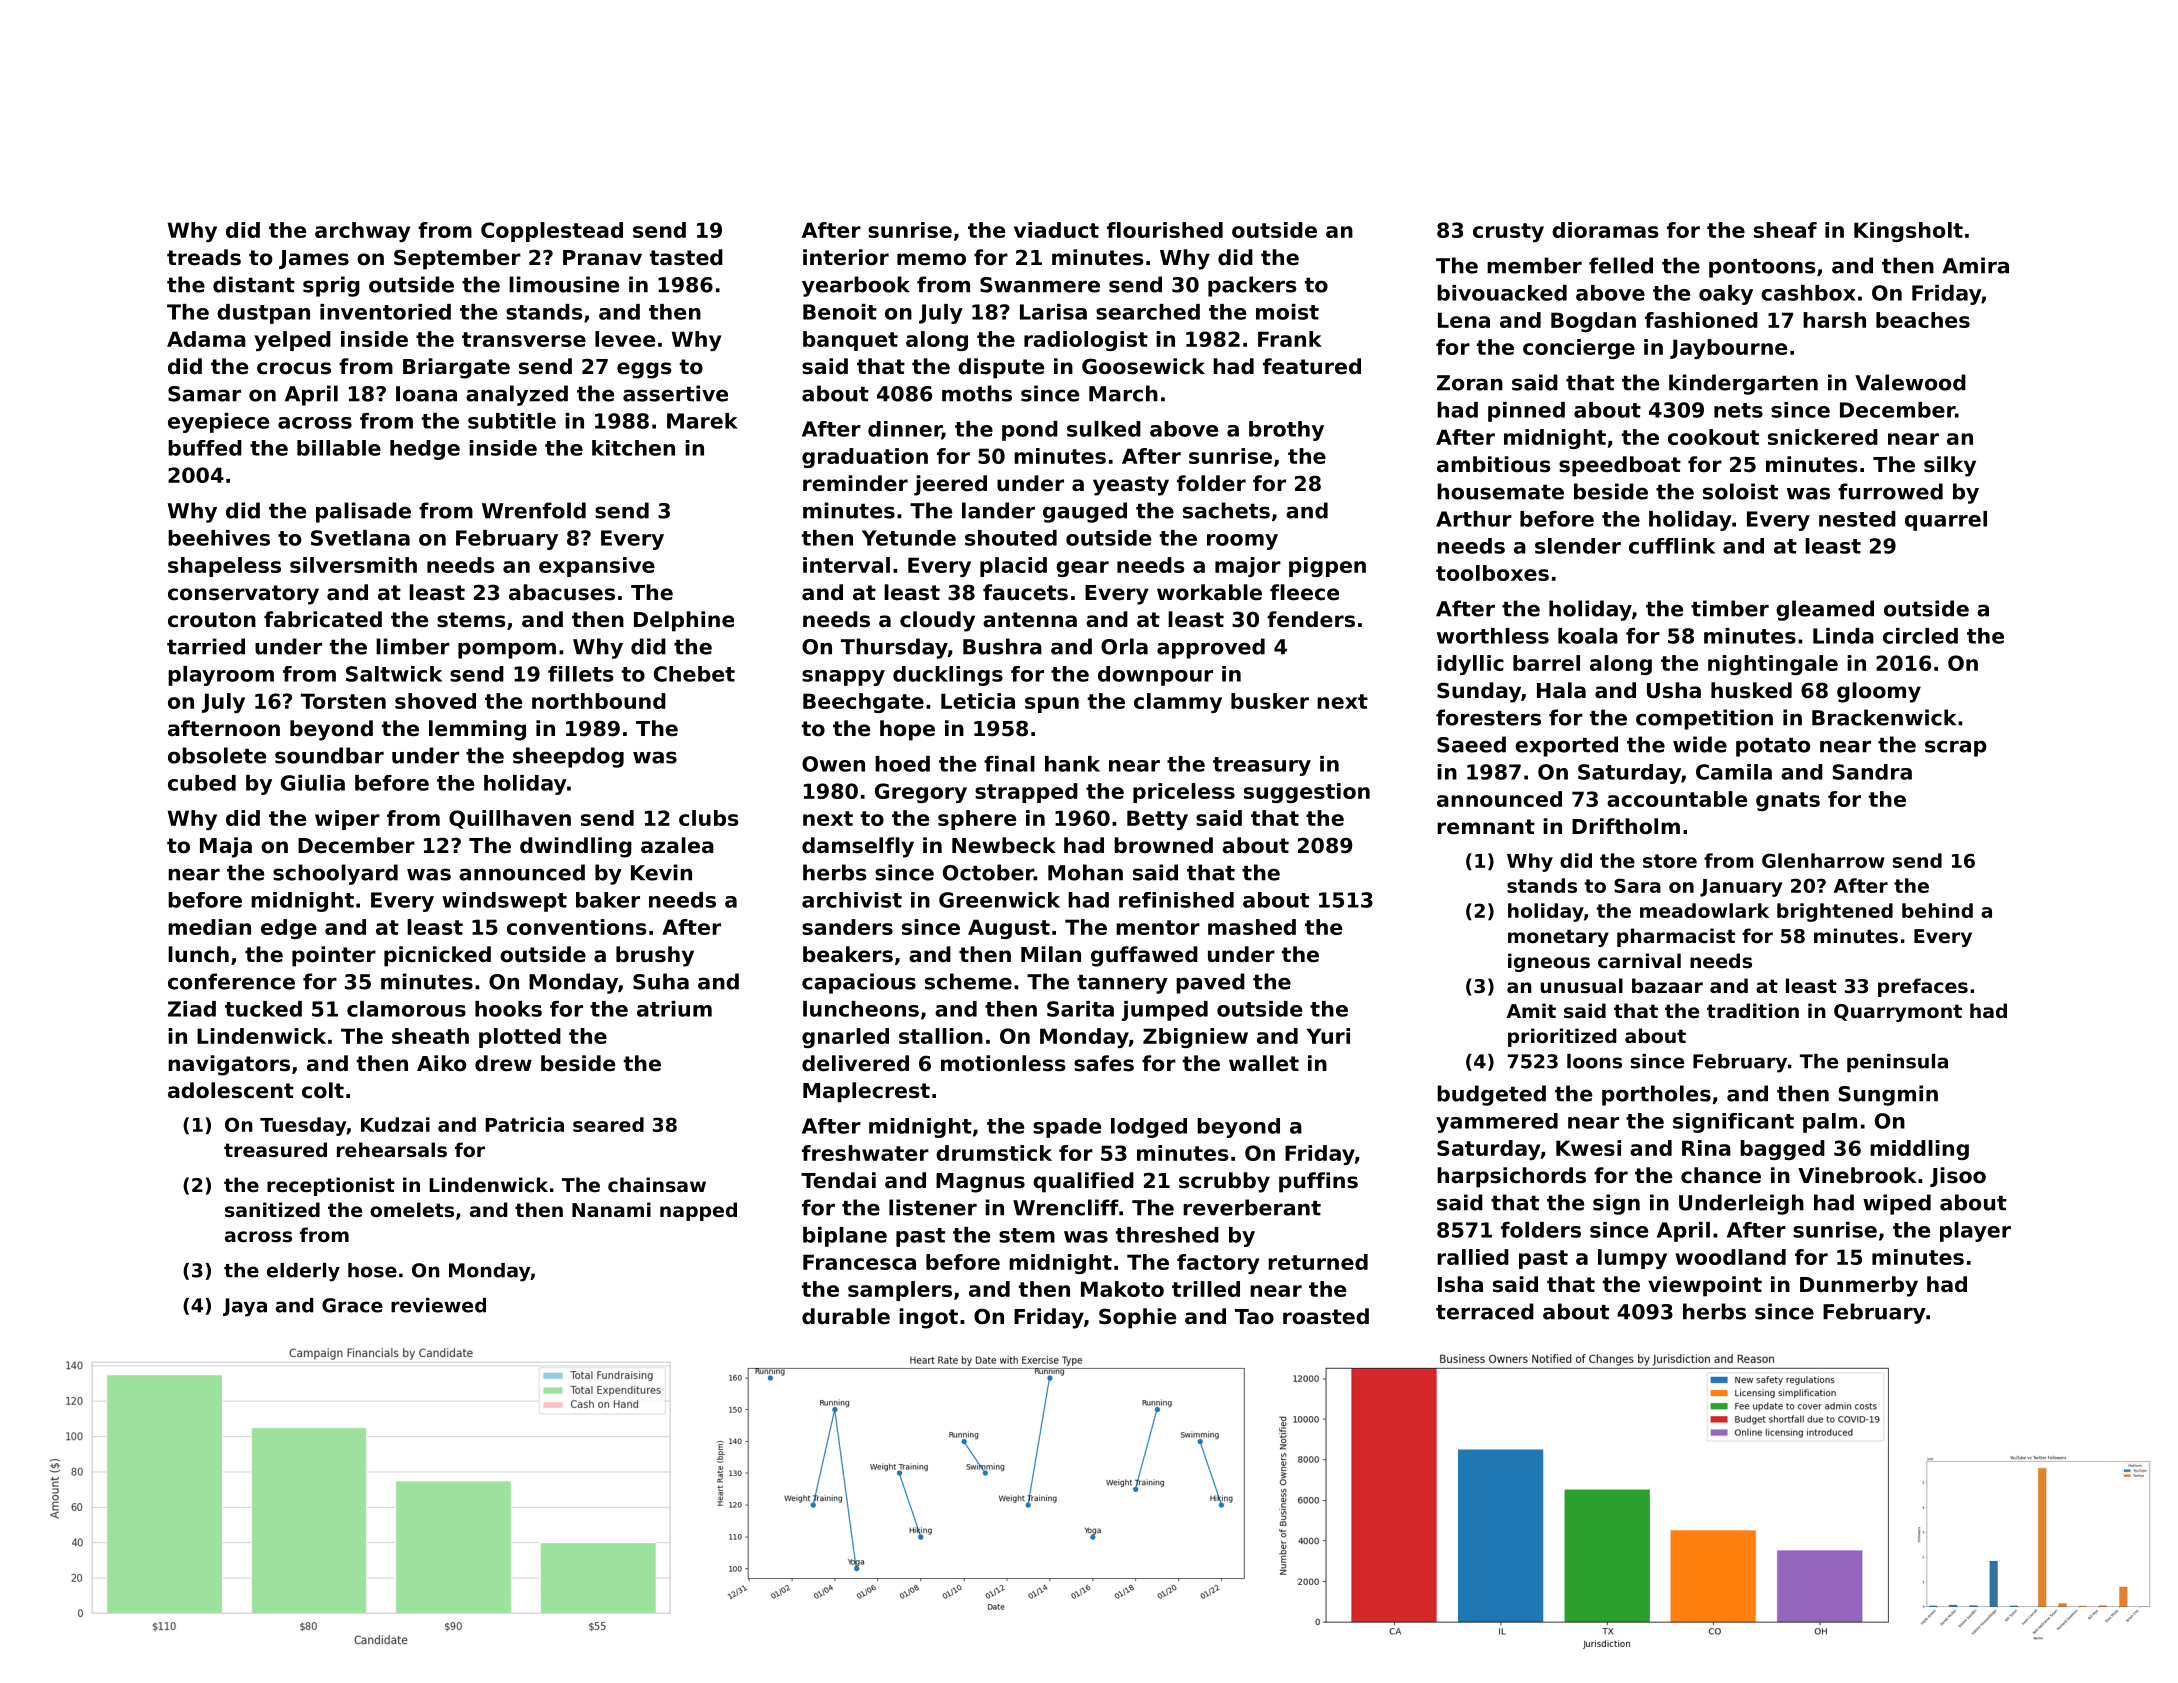 This document has width=2178, height=1683. What do you see at coordinates (1165, 230) in the document?
I see `flourished` at bounding box center [1165, 230].
